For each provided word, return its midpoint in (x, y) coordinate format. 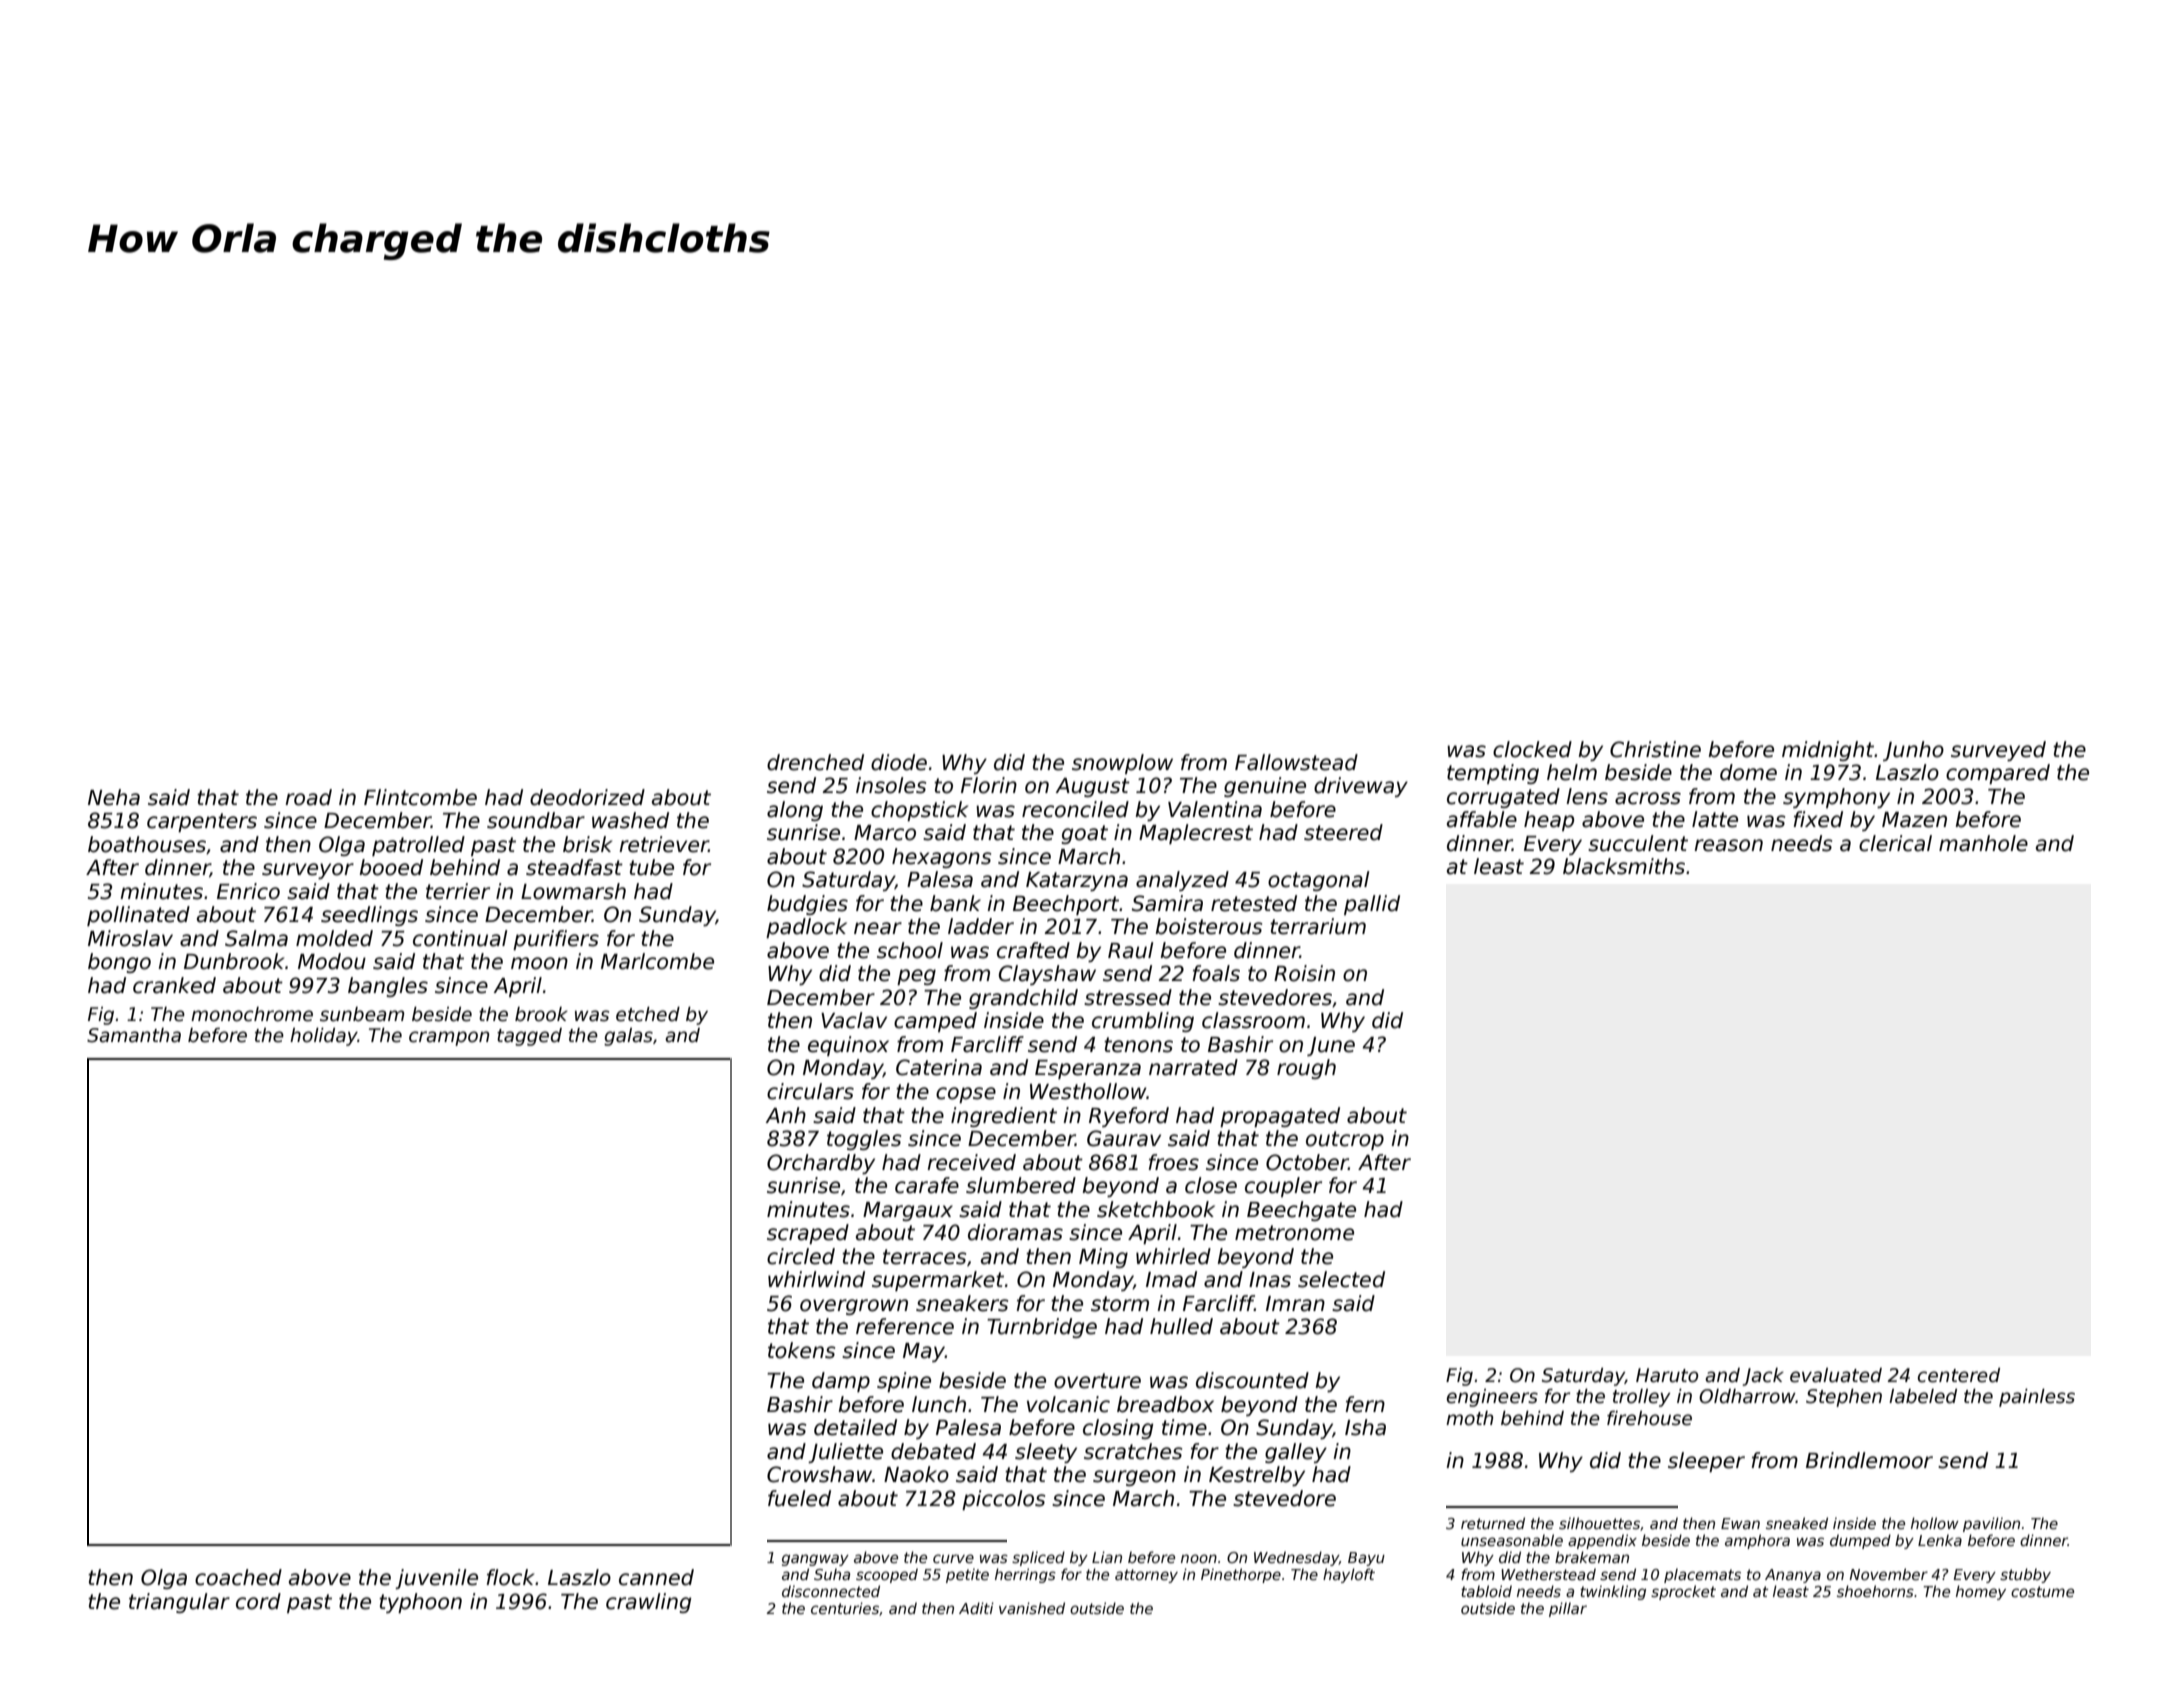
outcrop (1345, 1140)
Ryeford (1129, 1117)
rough (1306, 1069)
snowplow (1122, 764)
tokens (801, 1350)
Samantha (134, 1035)
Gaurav (1124, 1138)
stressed (1128, 997)
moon (539, 963)
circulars (810, 1091)
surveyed (1998, 751)
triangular (179, 1603)
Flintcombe (420, 797)
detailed (855, 1427)
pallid (1372, 905)
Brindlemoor (1869, 1460)
